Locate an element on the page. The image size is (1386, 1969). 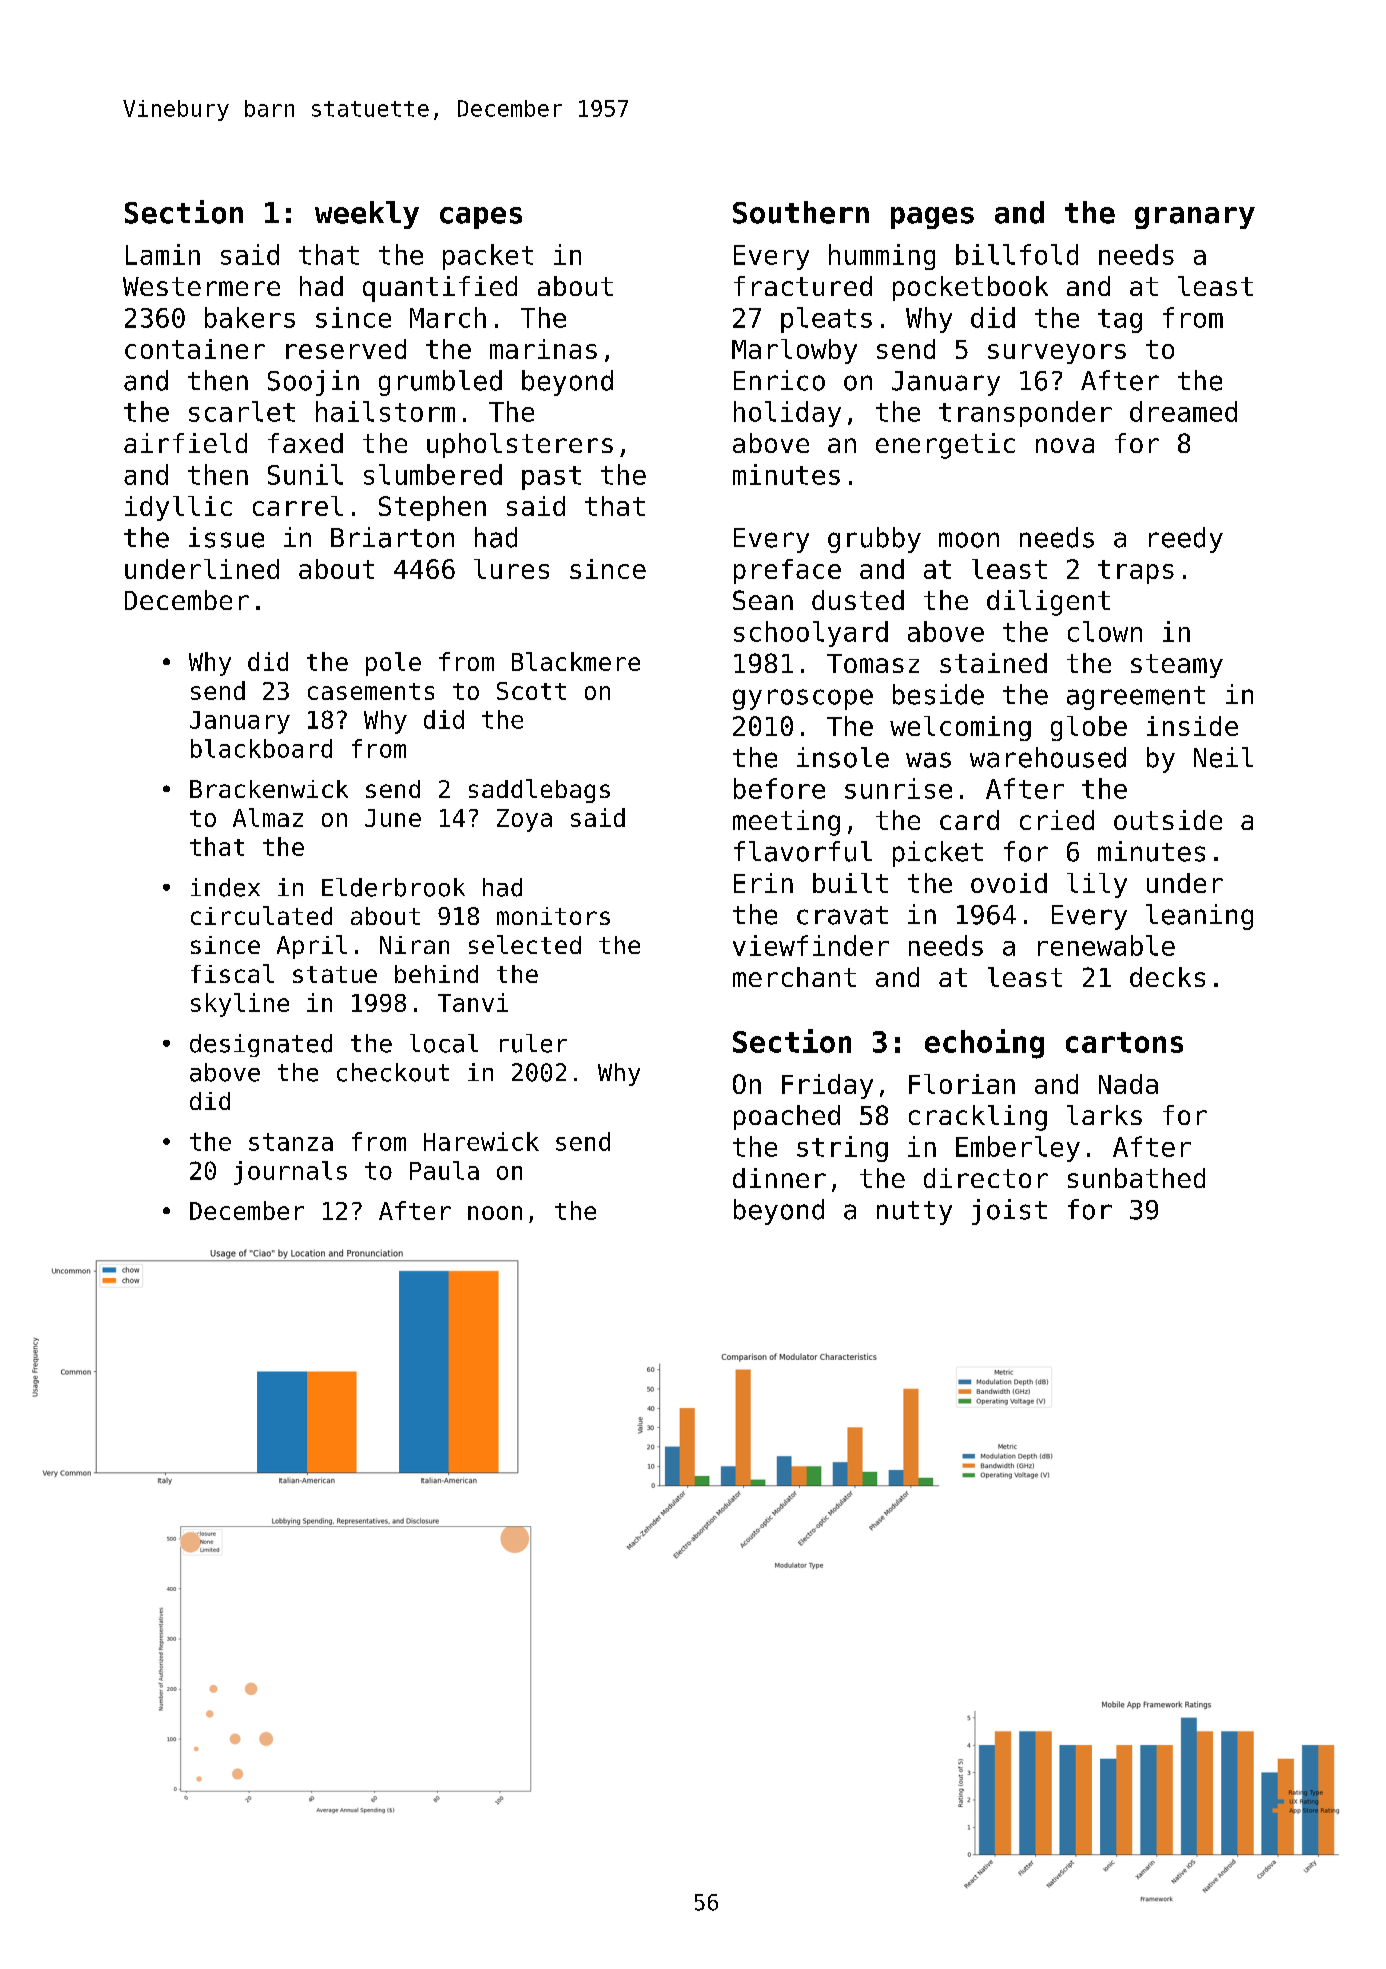
meeting is located at coordinates (786, 823).
